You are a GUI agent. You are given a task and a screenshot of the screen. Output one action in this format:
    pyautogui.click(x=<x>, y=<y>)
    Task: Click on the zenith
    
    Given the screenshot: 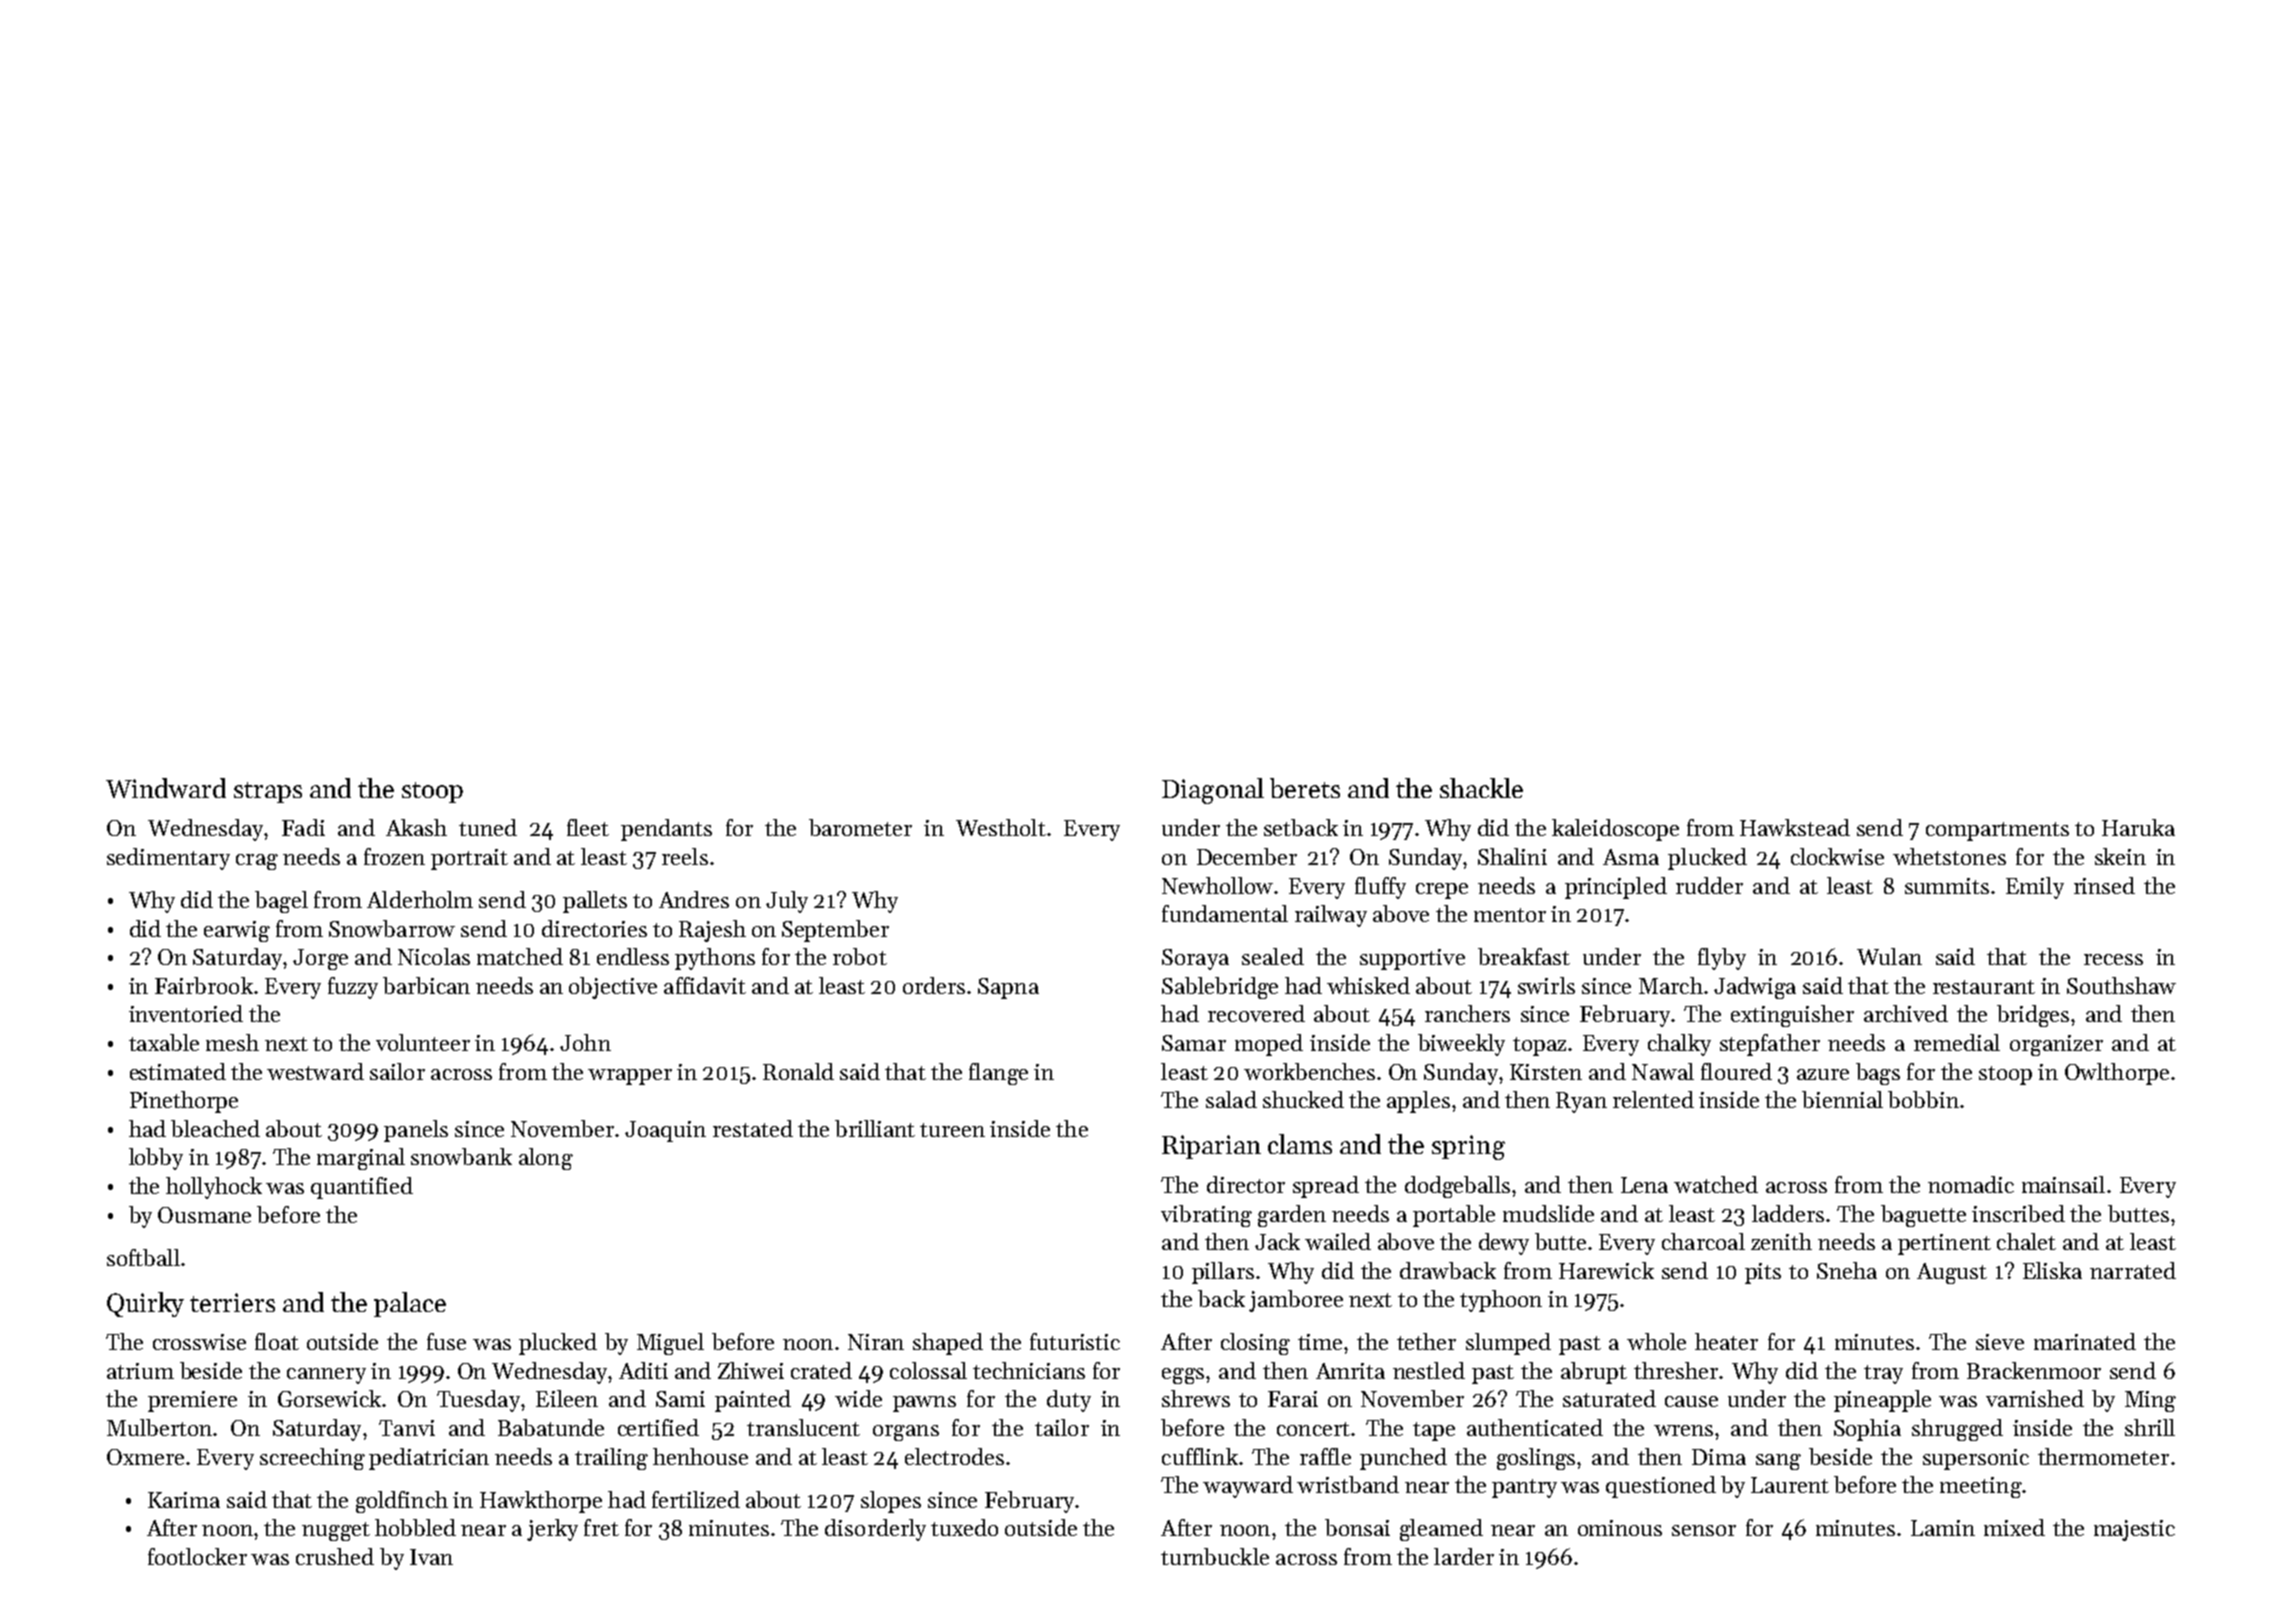 What is the action you would take?
    pyautogui.click(x=1781, y=1241)
